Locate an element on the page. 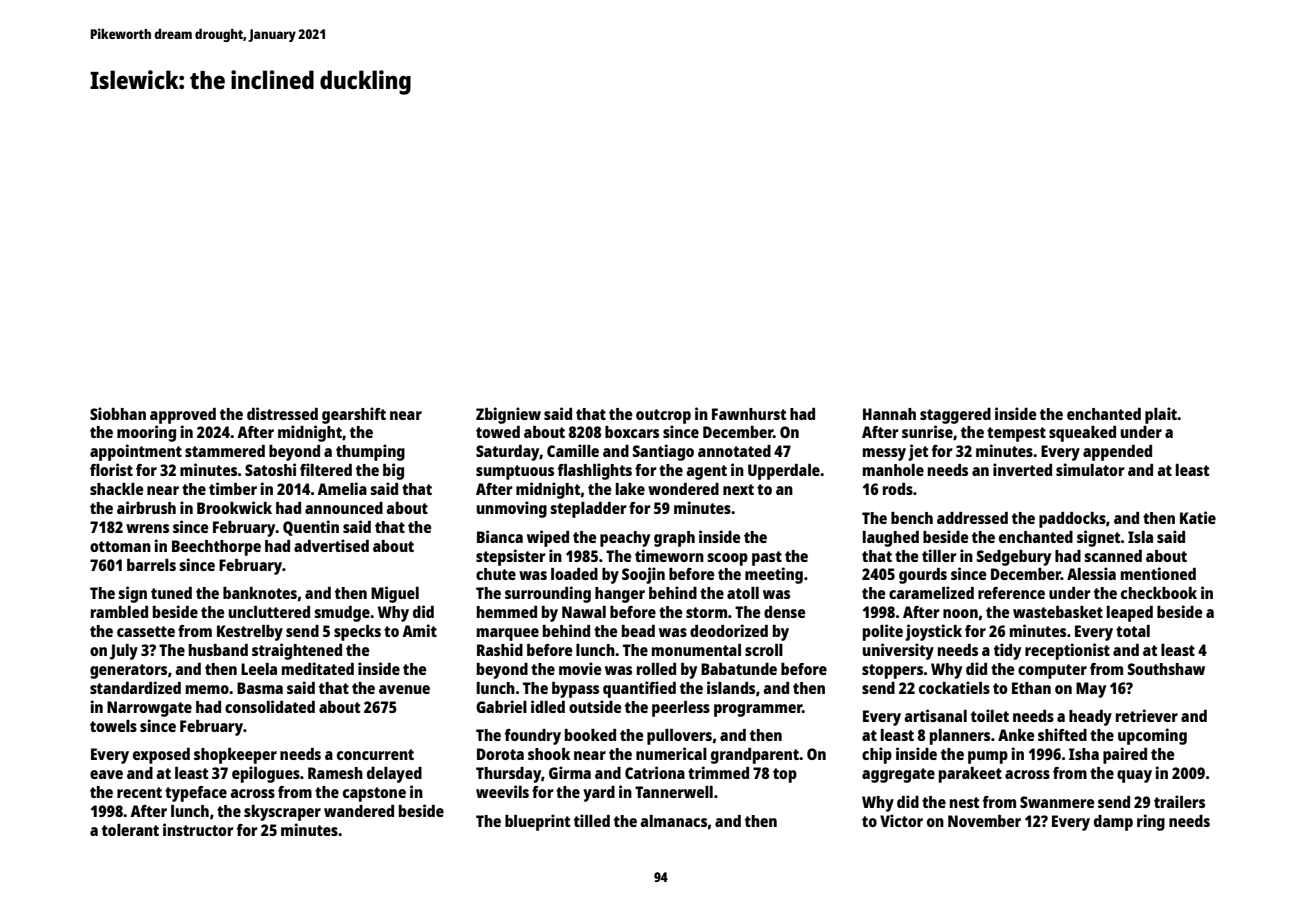  instructor is located at coordinates (198, 829).
